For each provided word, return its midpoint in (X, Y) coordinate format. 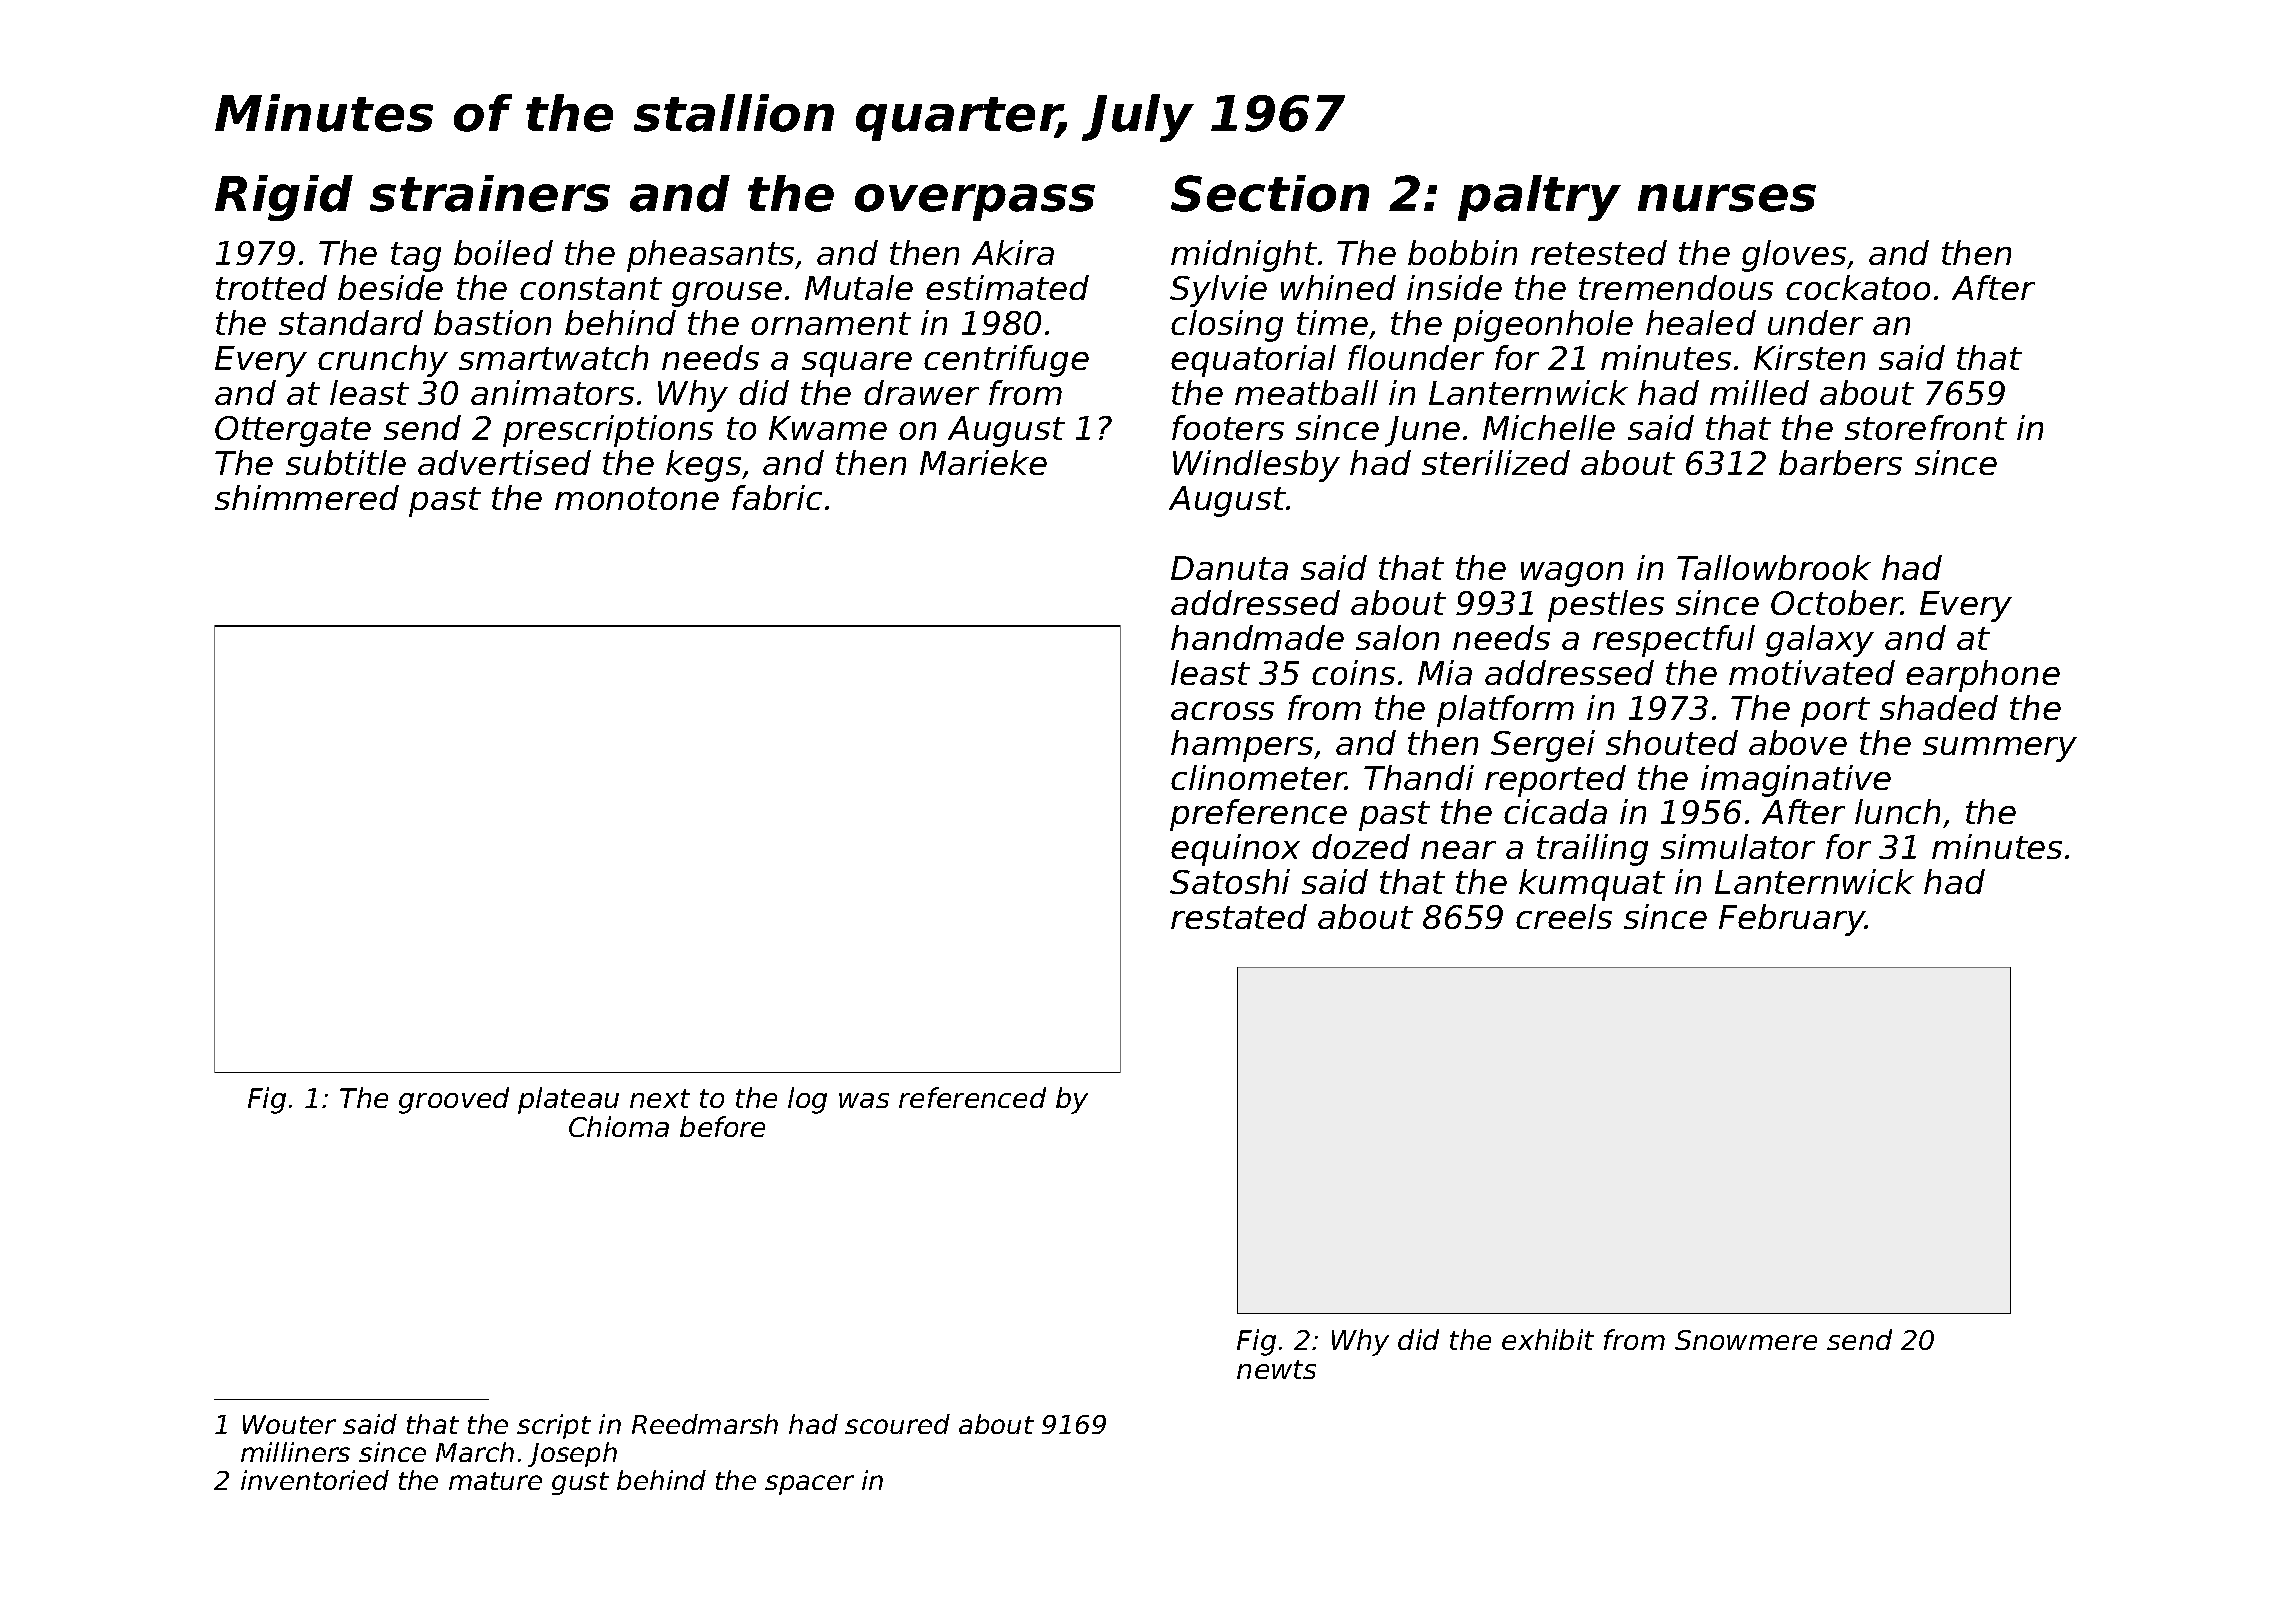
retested (1599, 252)
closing (1227, 326)
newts (1276, 1369)
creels (1564, 916)
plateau (568, 1100)
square (857, 364)
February (1792, 920)
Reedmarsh (705, 1424)
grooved (454, 1100)
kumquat (1592, 885)
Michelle (1549, 427)
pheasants (711, 256)
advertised (504, 462)
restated (1239, 916)
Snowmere (1746, 1340)
